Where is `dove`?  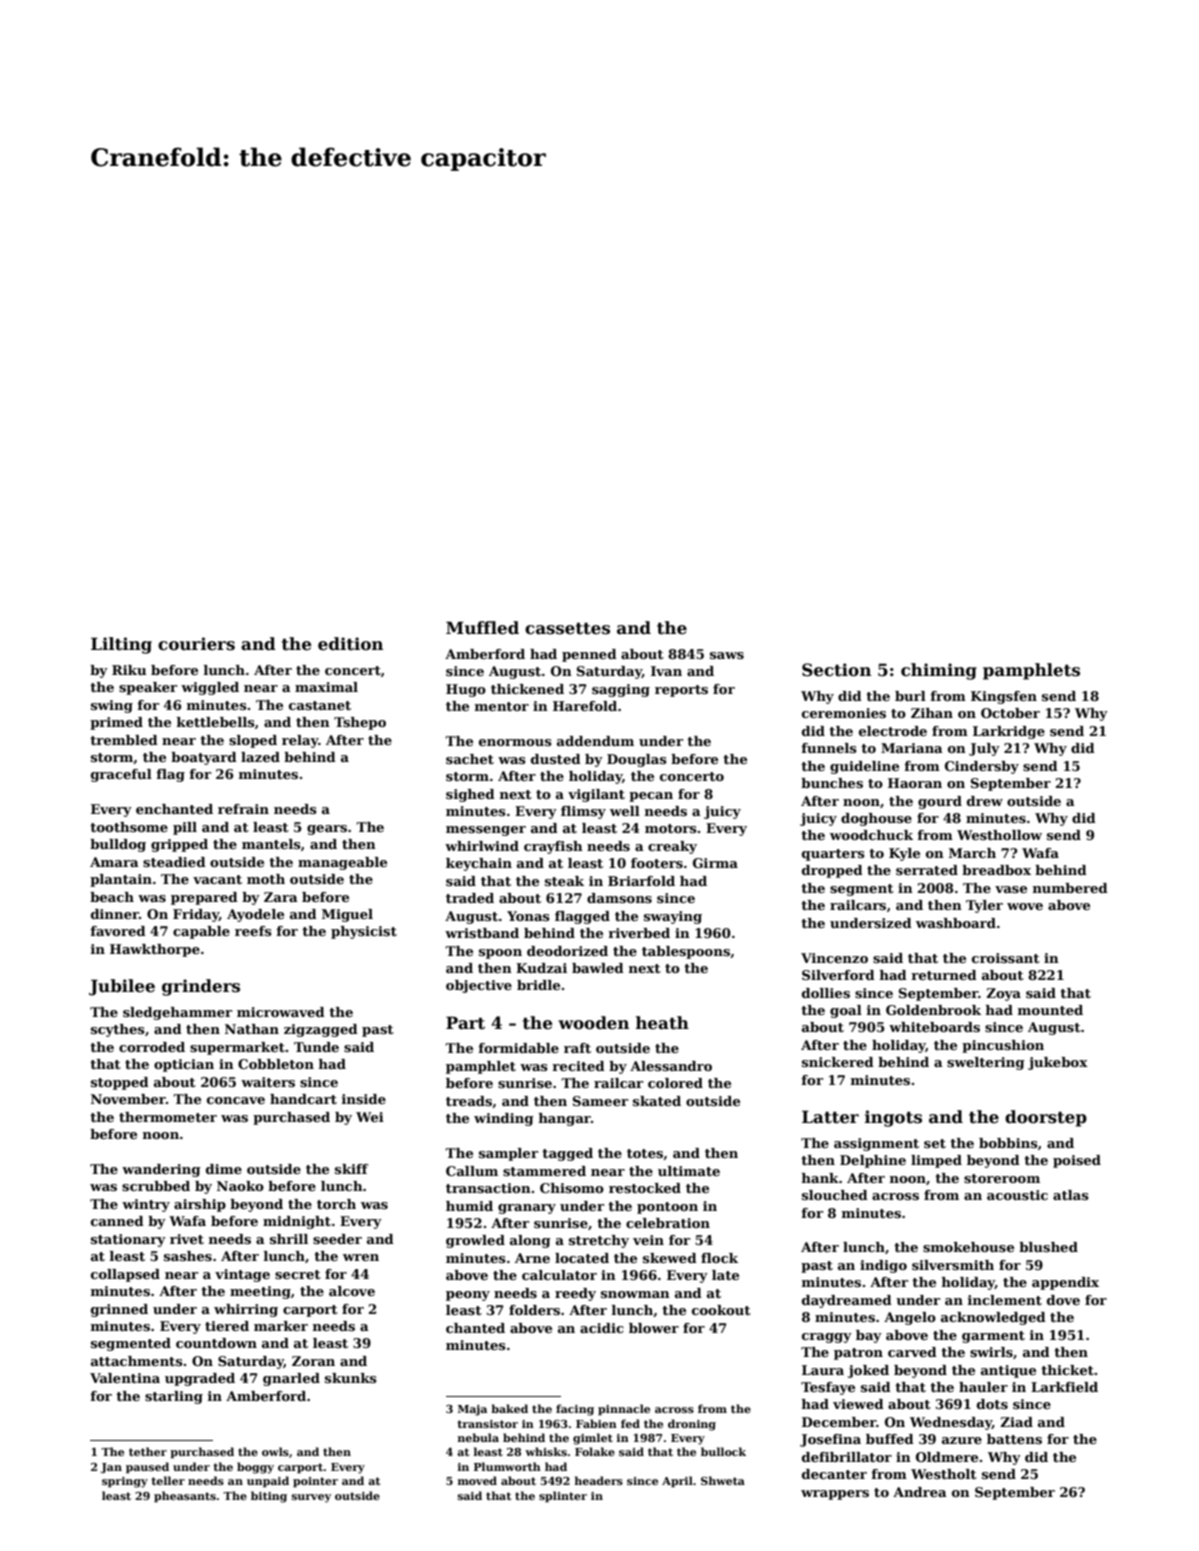 dove is located at coordinates (1063, 1300).
